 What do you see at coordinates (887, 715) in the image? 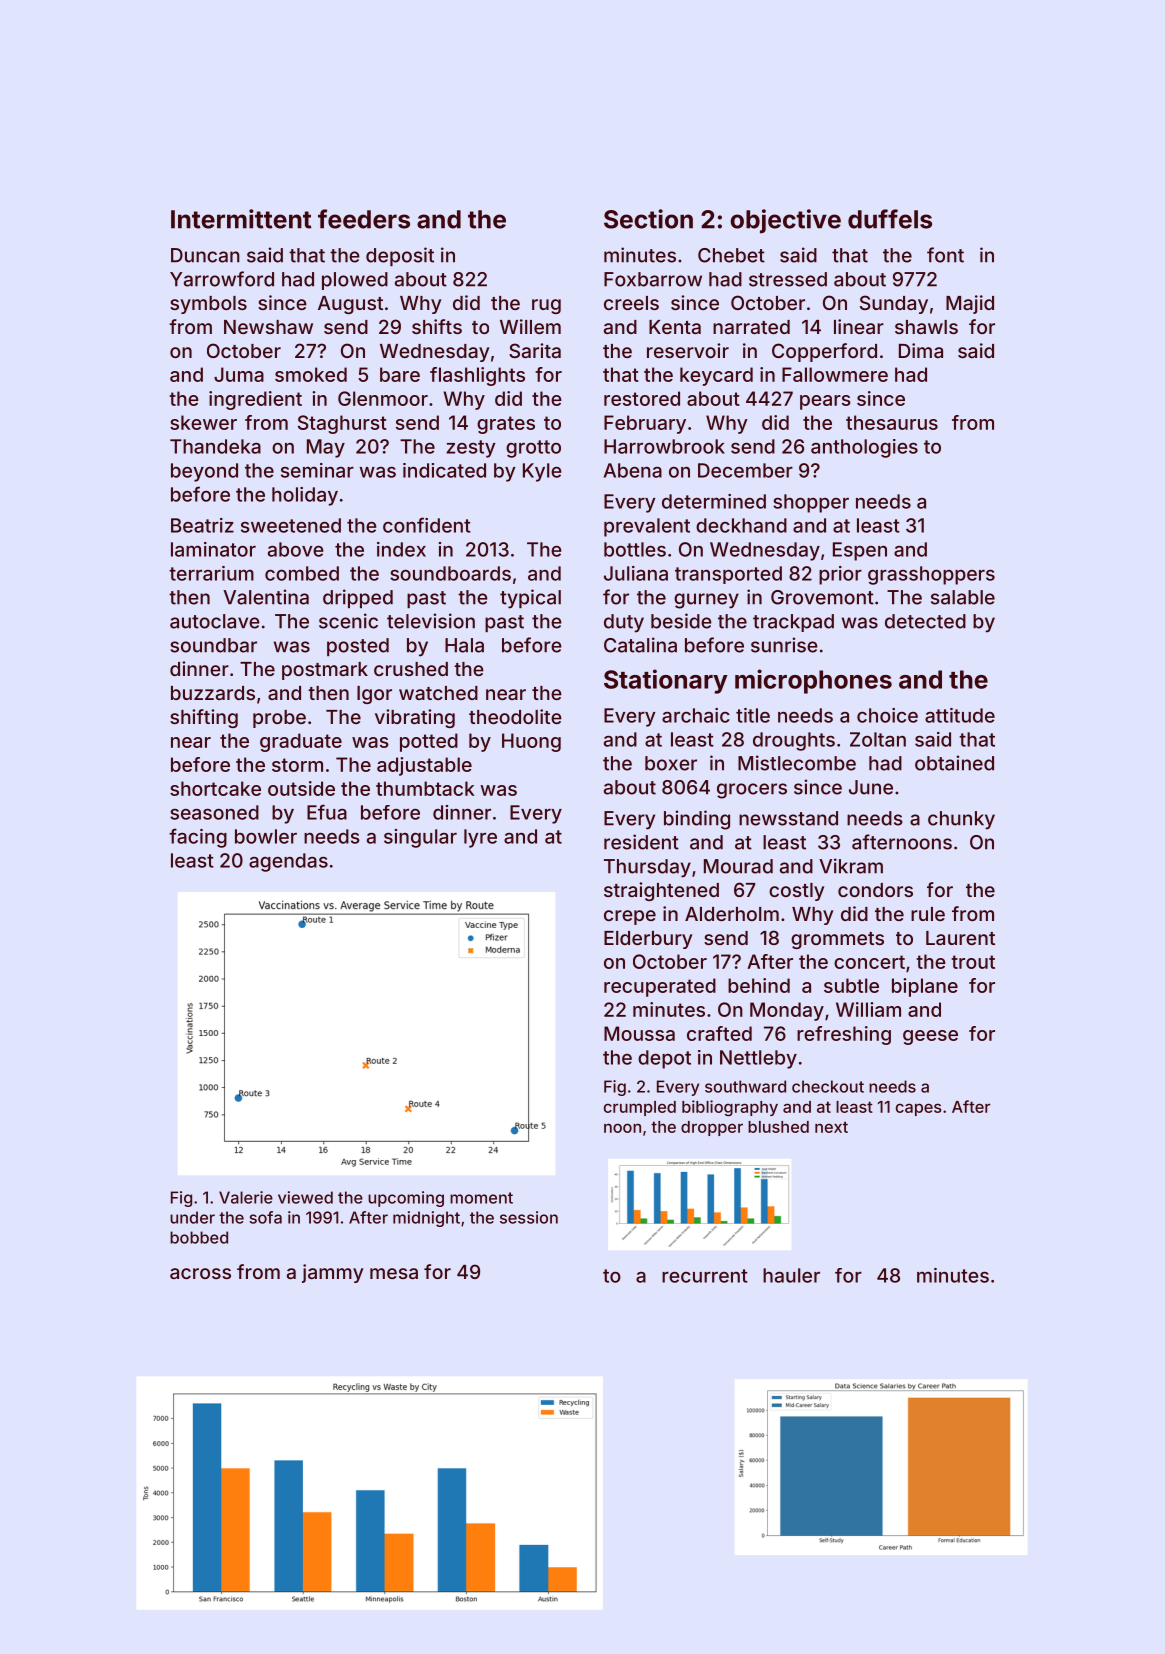
I see `choice` at bounding box center [887, 715].
